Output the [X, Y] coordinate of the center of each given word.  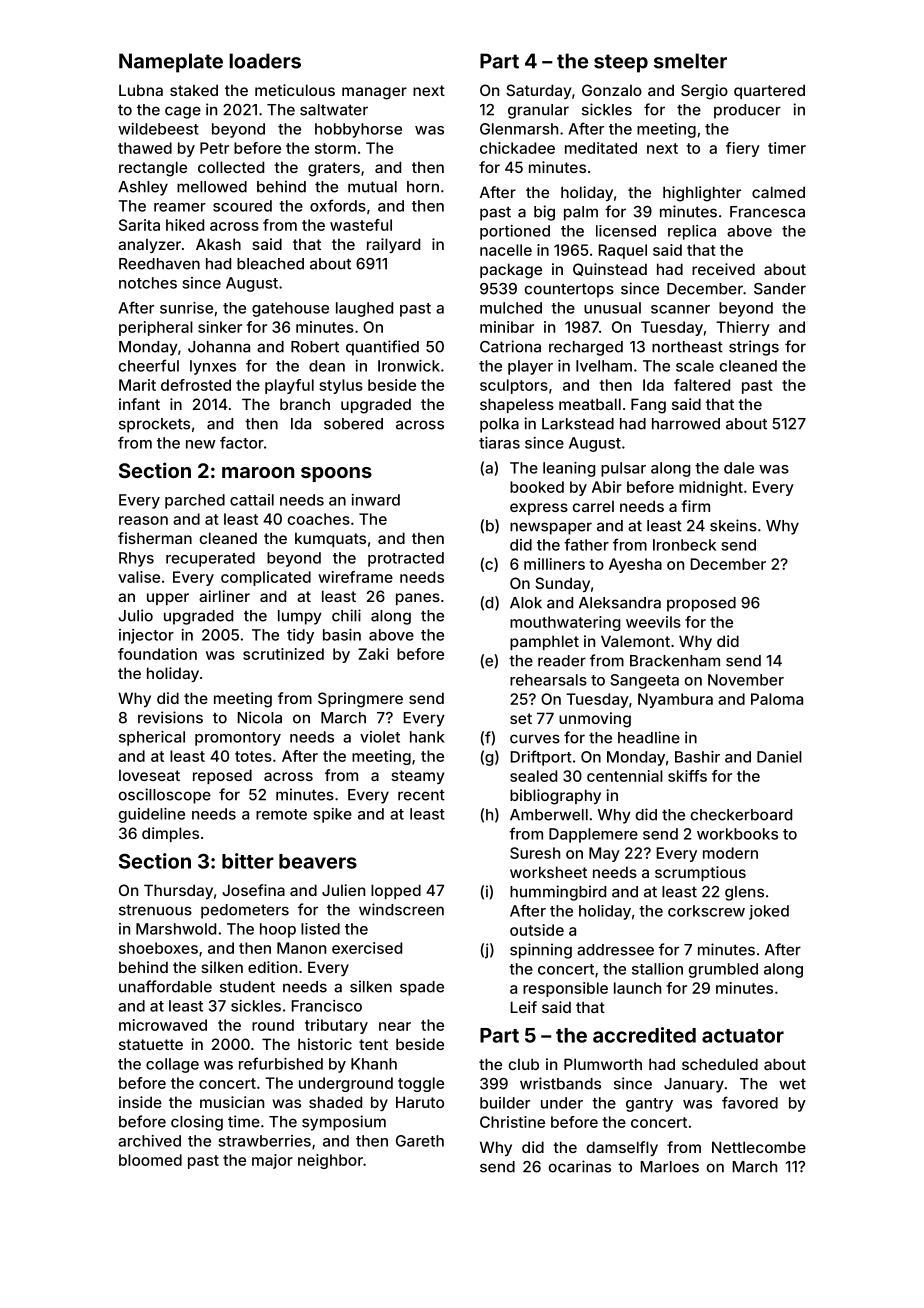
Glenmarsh [519, 129]
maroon [258, 472]
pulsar [623, 469]
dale [739, 468]
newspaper [551, 528]
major [272, 1161]
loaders [265, 61]
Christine [512, 1122]
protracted [406, 559]
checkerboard [741, 815]
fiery [743, 149]
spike [332, 815]
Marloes [669, 1167]
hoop [278, 930]
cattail [252, 500]
